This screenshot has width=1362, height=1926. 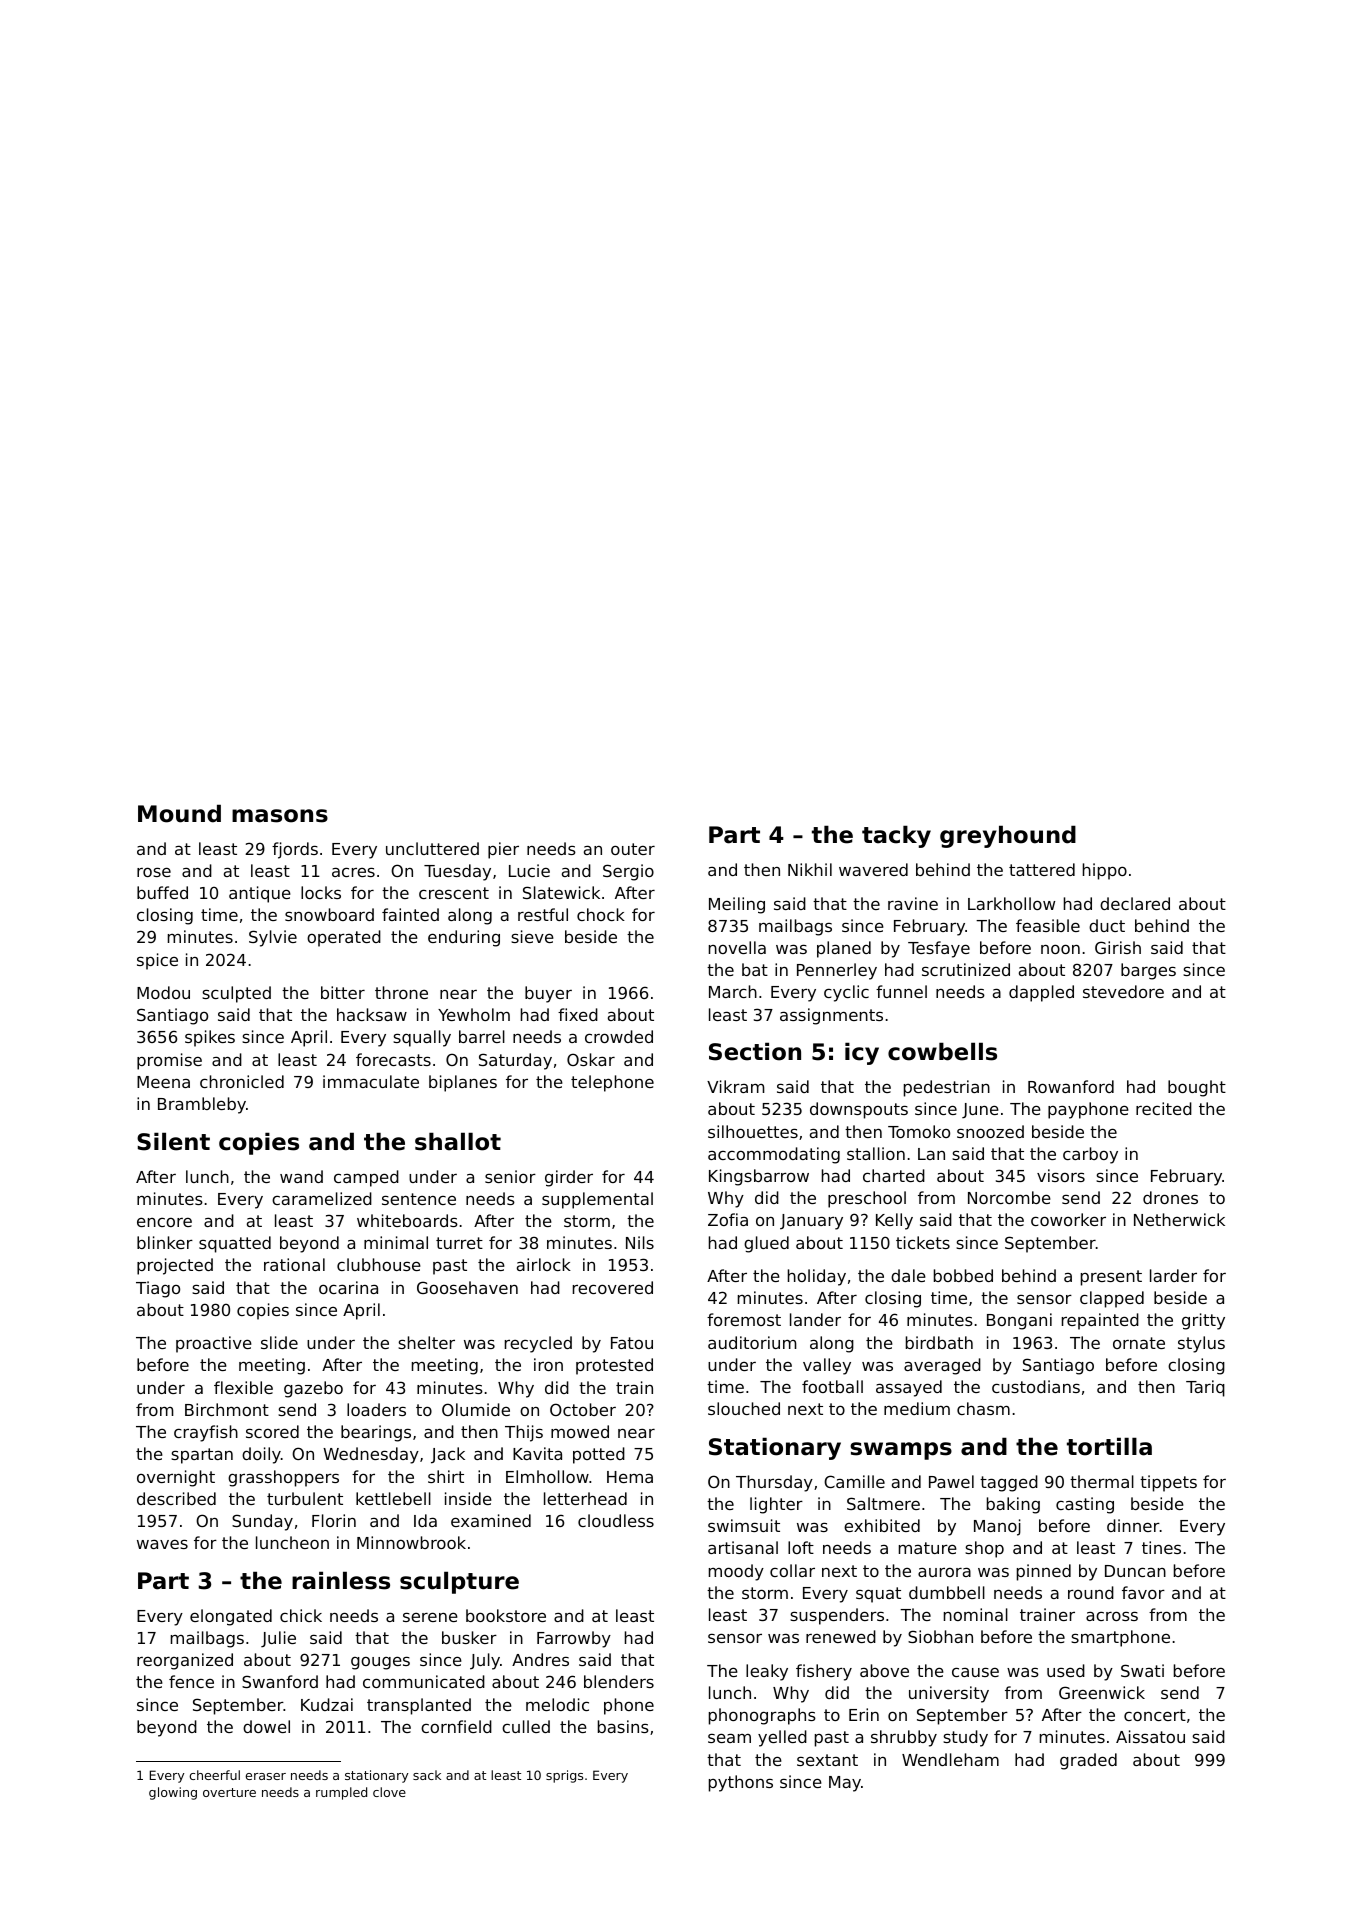 I want to click on graded, so click(x=1088, y=1761).
